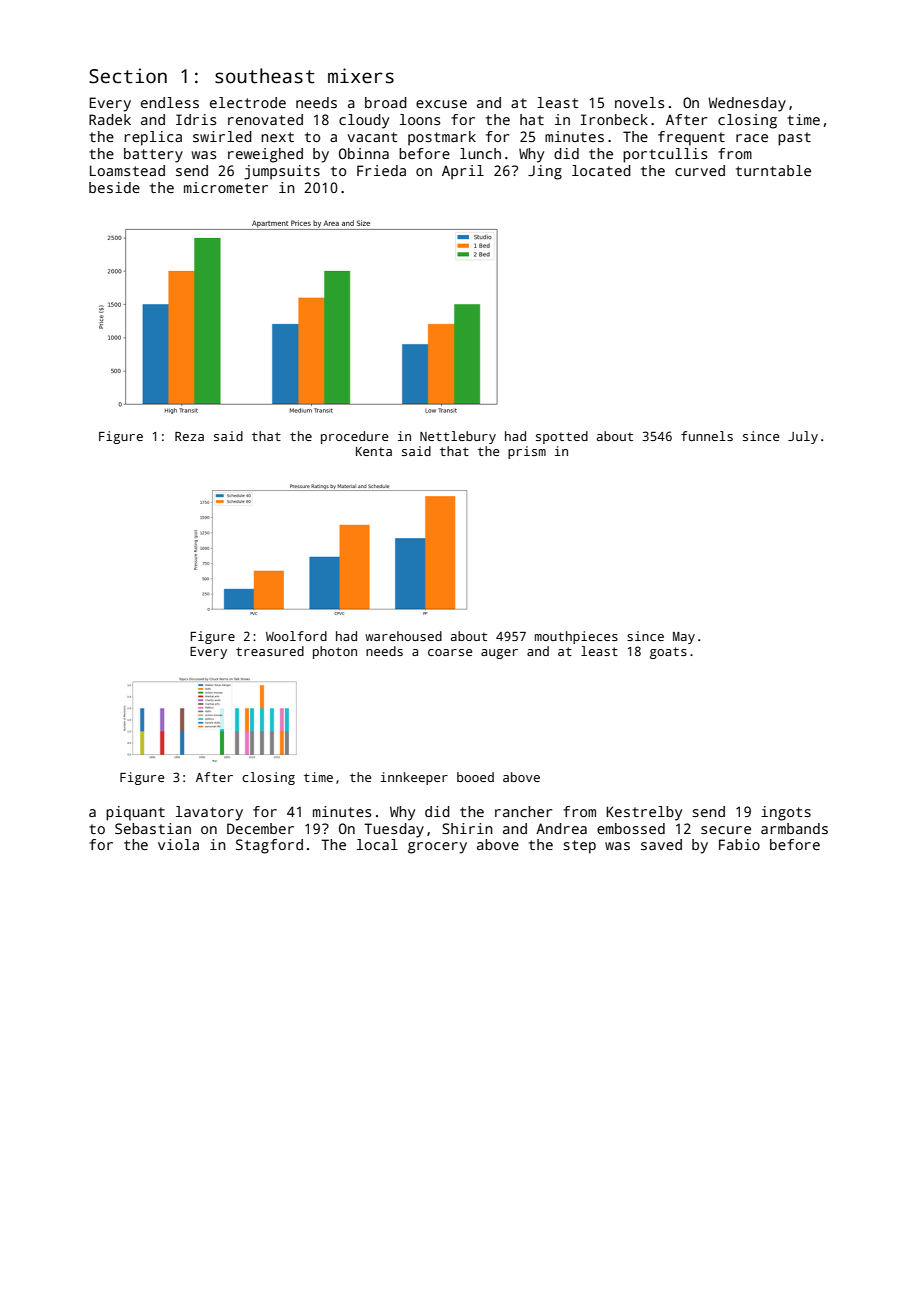 This screenshot has width=924, height=1308. Describe the element at coordinates (499, 654) in the screenshot. I see `auger` at that location.
